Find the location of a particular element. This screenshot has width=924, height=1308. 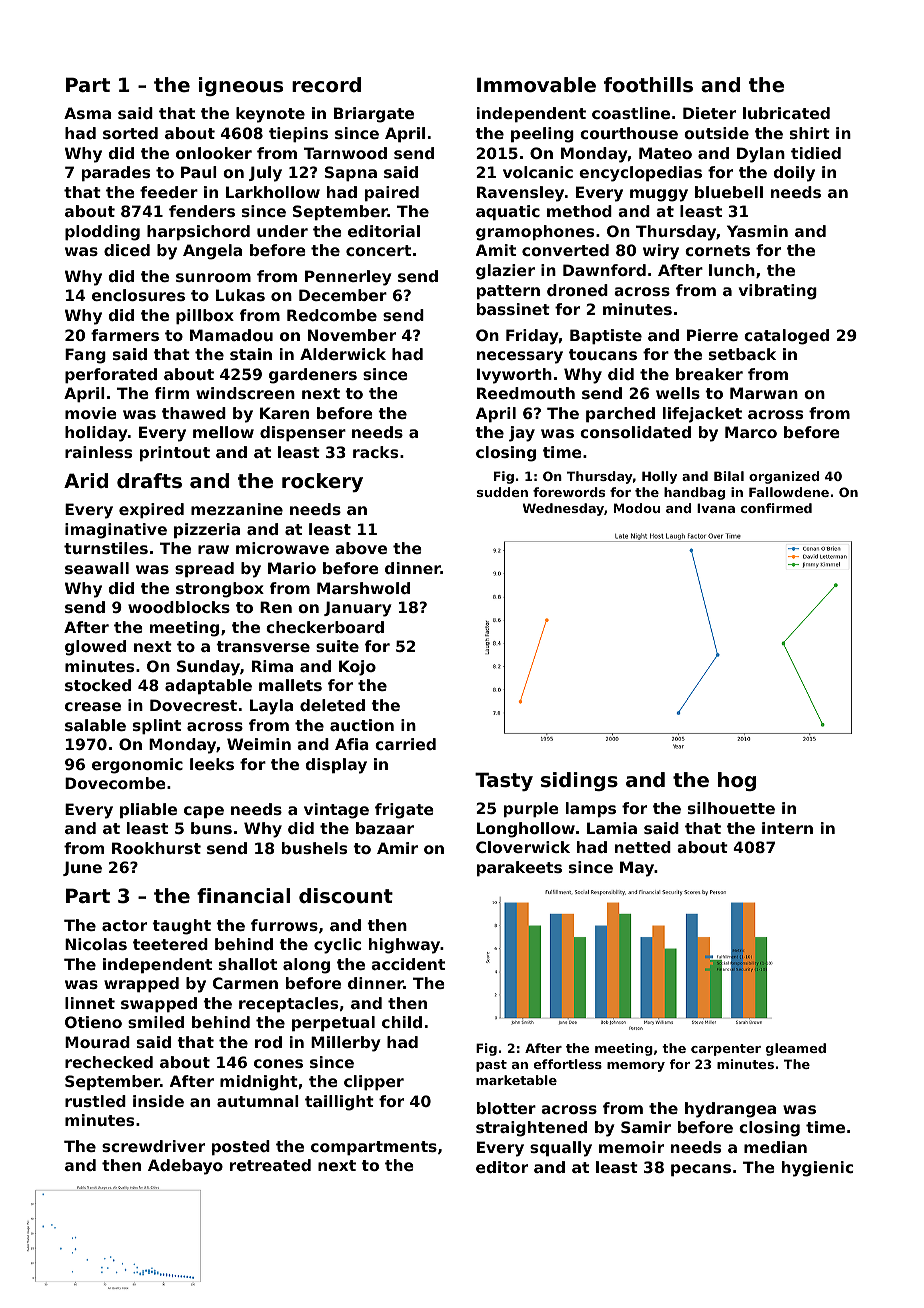

Dieter is located at coordinates (709, 113).
